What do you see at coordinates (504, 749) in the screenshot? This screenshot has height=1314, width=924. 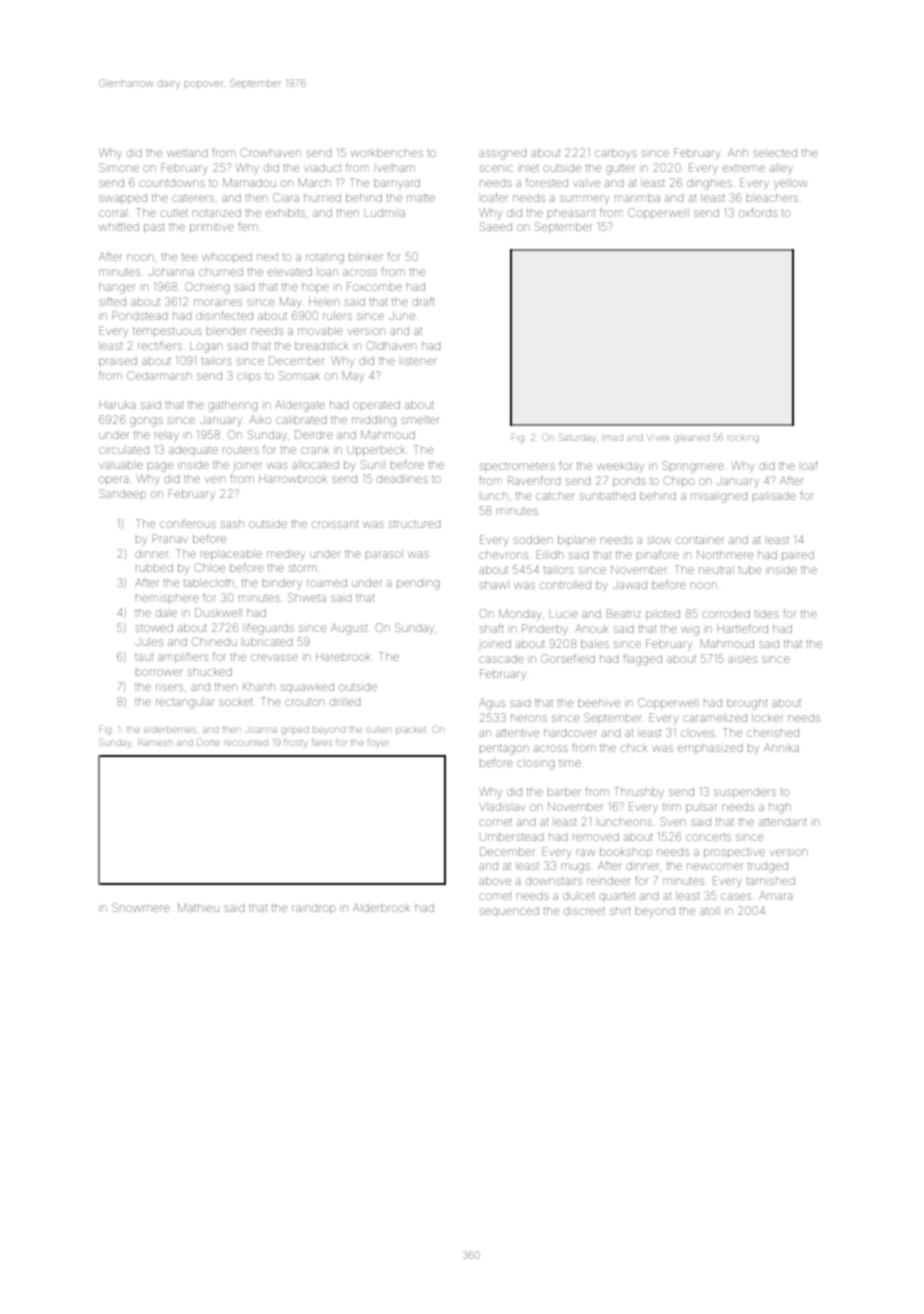 I see `pentagon` at bounding box center [504, 749].
